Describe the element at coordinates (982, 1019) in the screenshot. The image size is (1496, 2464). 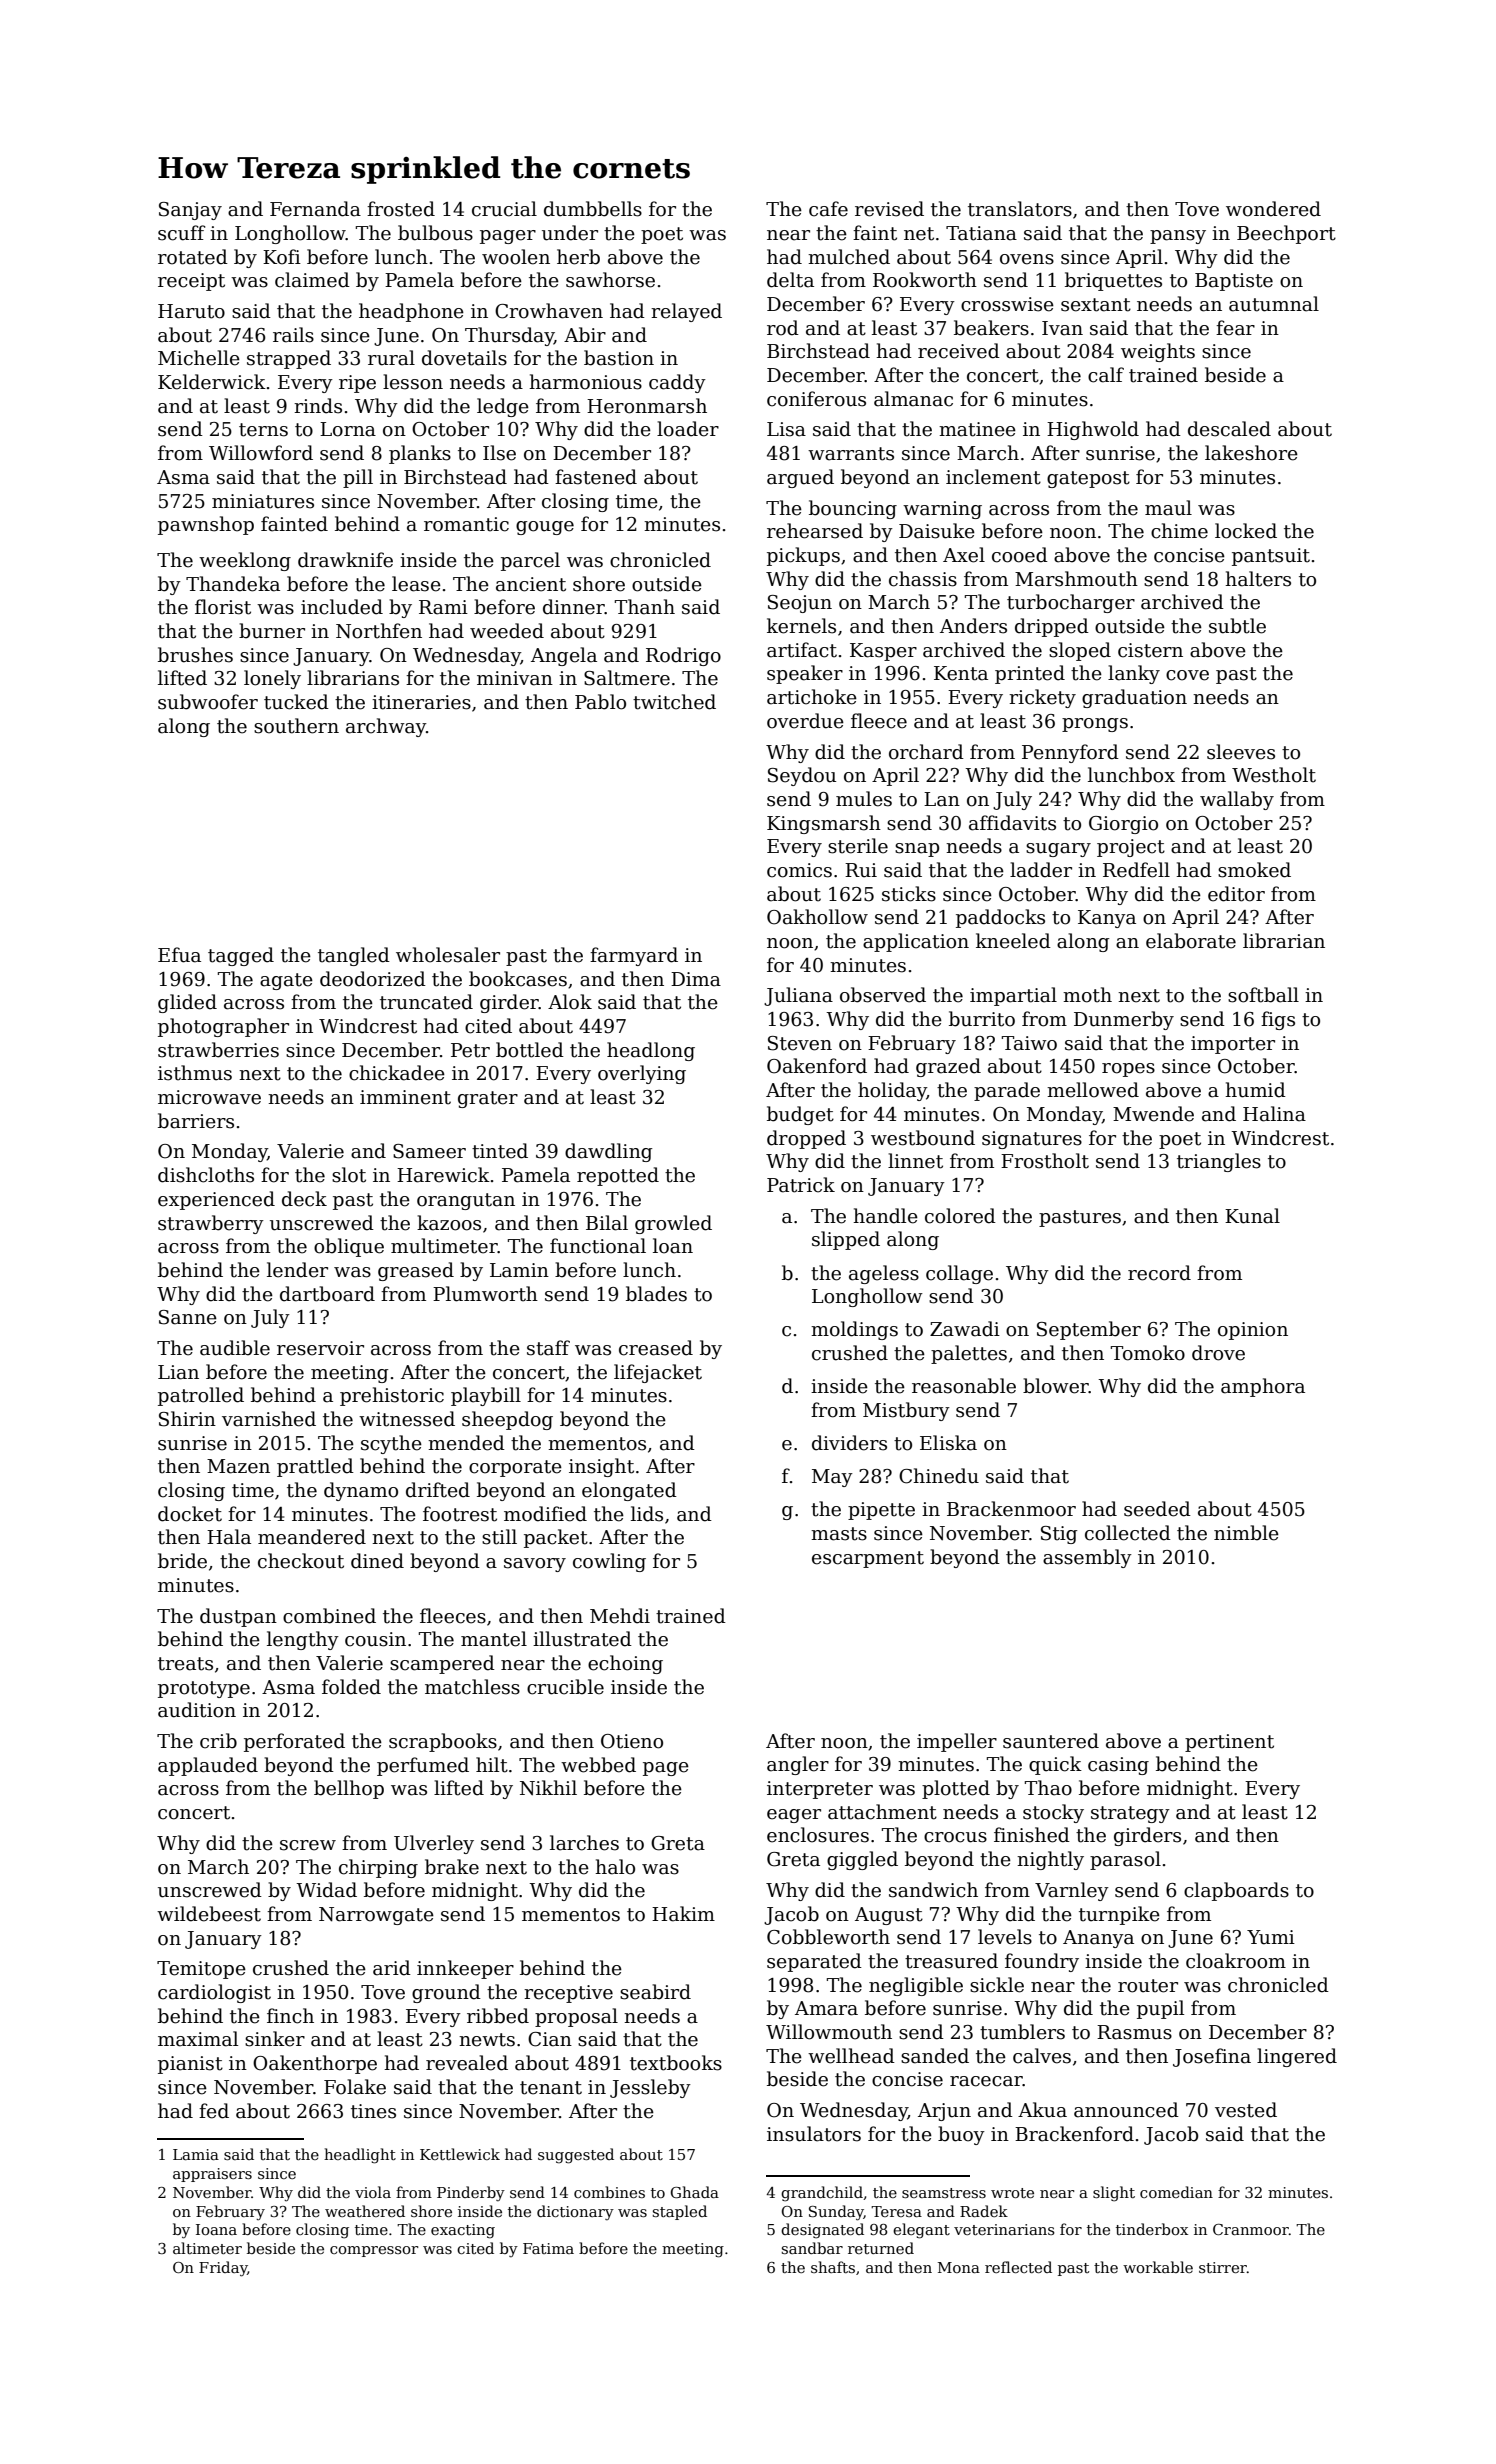
I see `burrito` at that location.
